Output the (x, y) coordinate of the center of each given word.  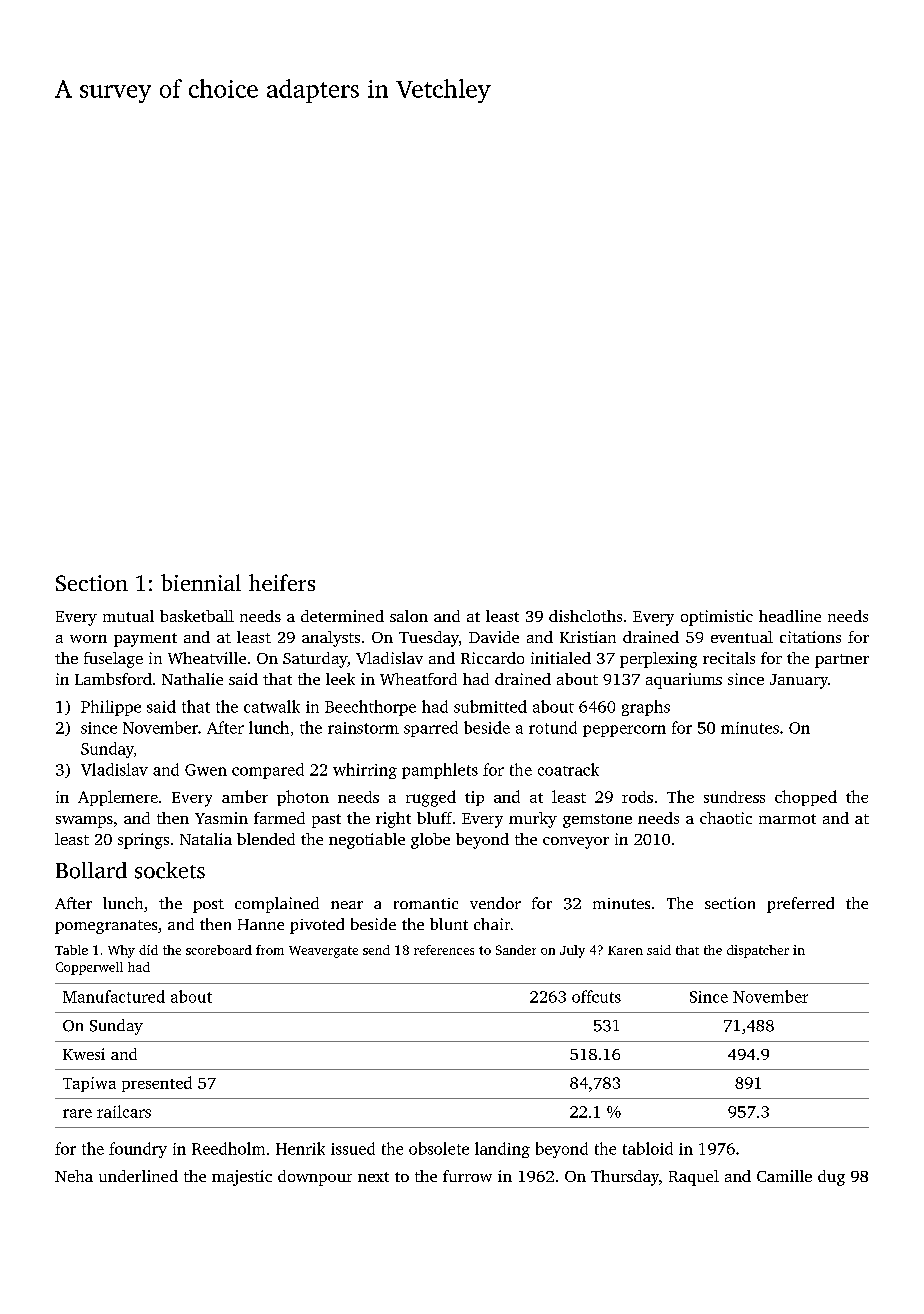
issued (353, 1148)
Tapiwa (89, 1084)
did (148, 950)
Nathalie (192, 679)
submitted (490, 706)
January (799, 681)
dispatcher (758, 951)
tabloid (648, 1148)
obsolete (439, 1148)
